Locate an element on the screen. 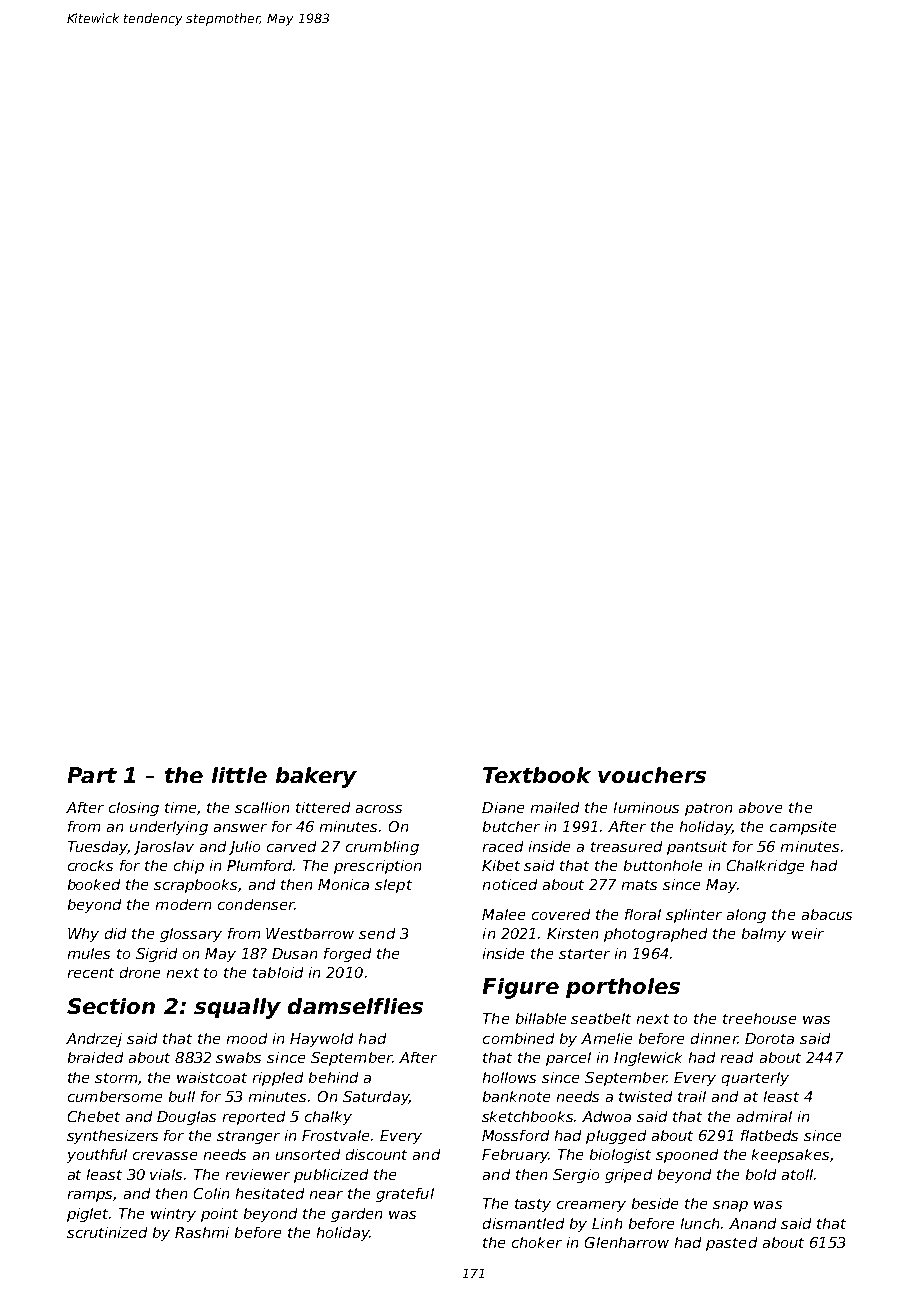  choker is located at coordinates (537, 1242).
